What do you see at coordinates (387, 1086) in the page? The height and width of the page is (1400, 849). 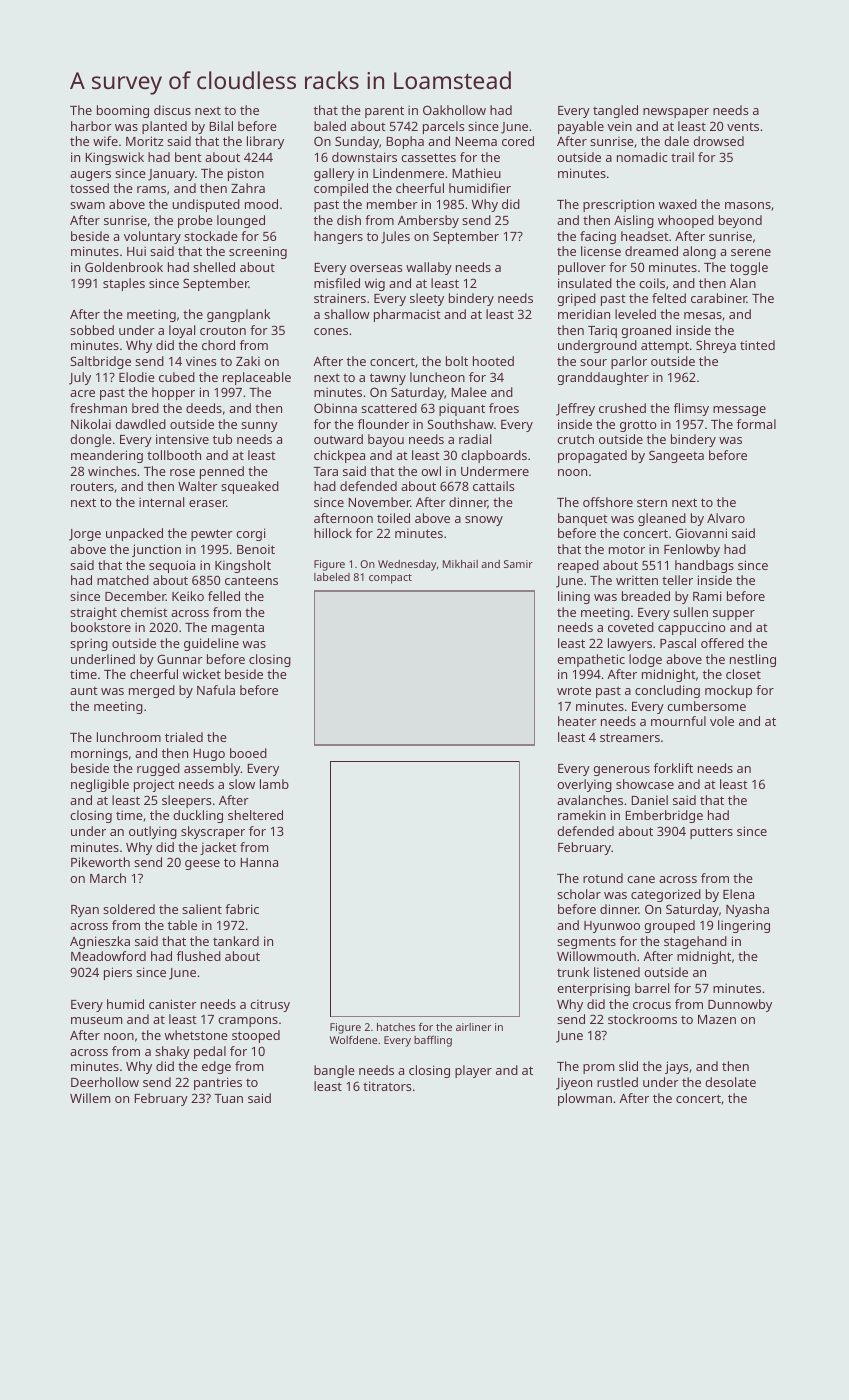 I see `titrators` at bounding box center [387, 1086].
